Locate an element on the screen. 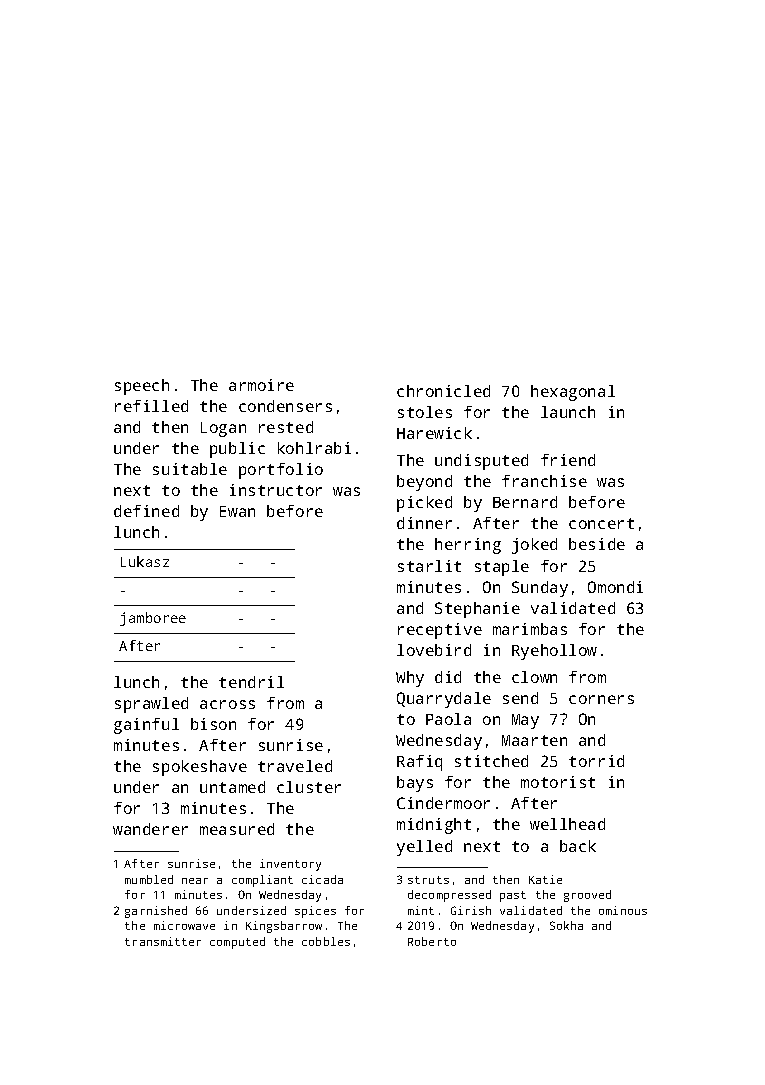 The height and width of the screenshot is (1085, 765). launch is located at coordinates (568, 412).
